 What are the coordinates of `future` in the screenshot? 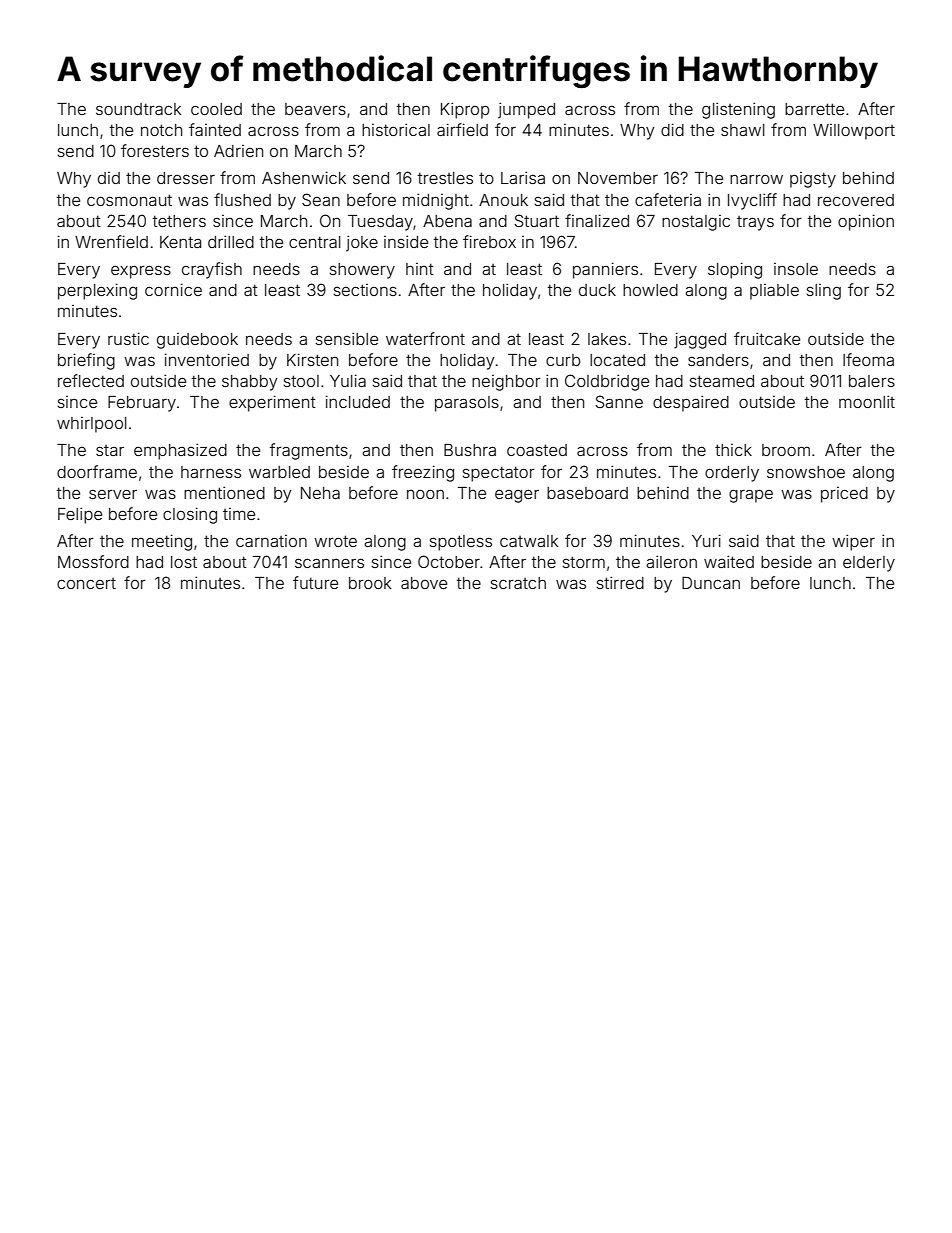 It's located at (315, 582).
